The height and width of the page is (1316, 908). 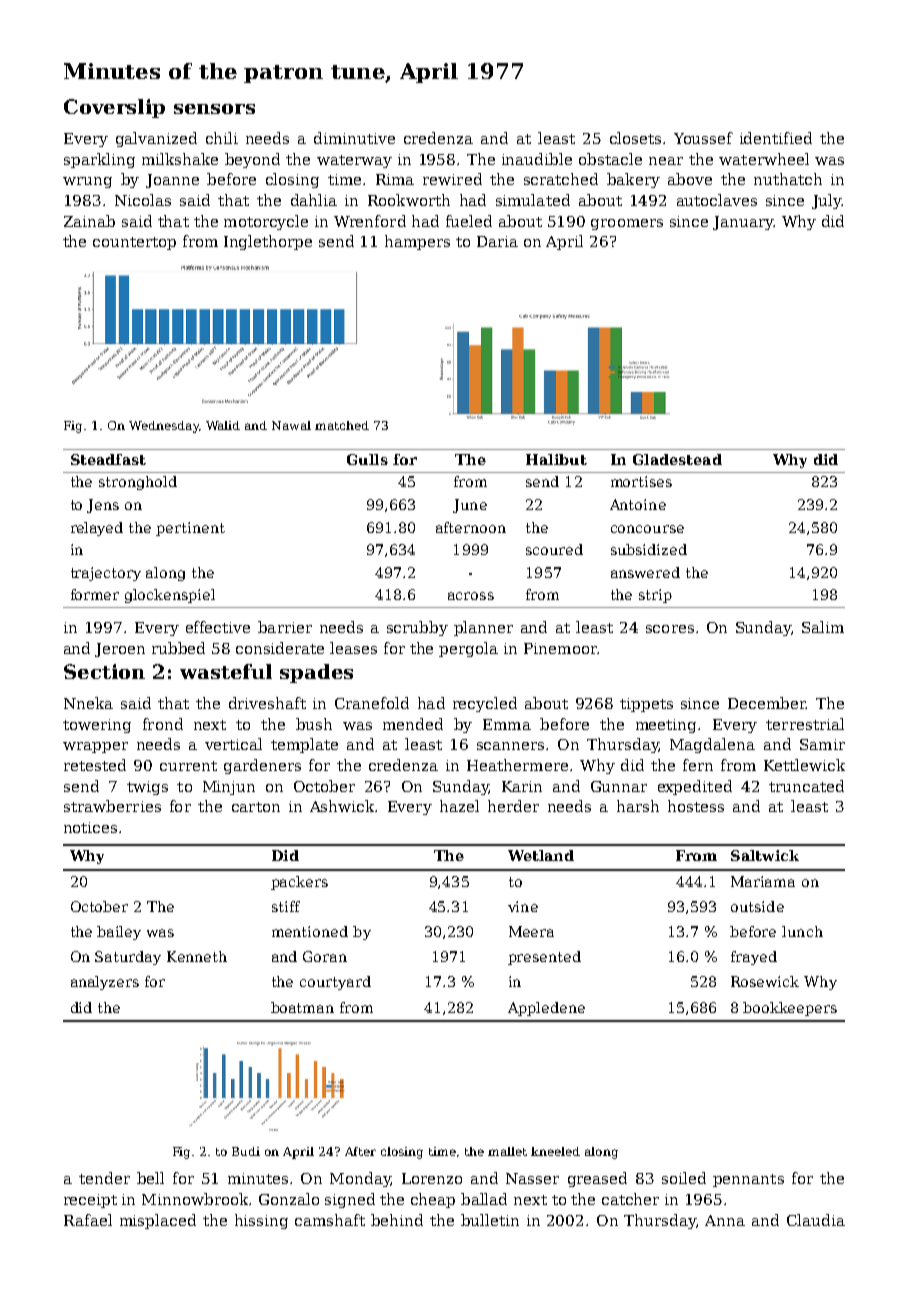 What do you see at coordinates (532, 1178) in the page?
I see `Nasser` at bounding box center [532, 1178].
